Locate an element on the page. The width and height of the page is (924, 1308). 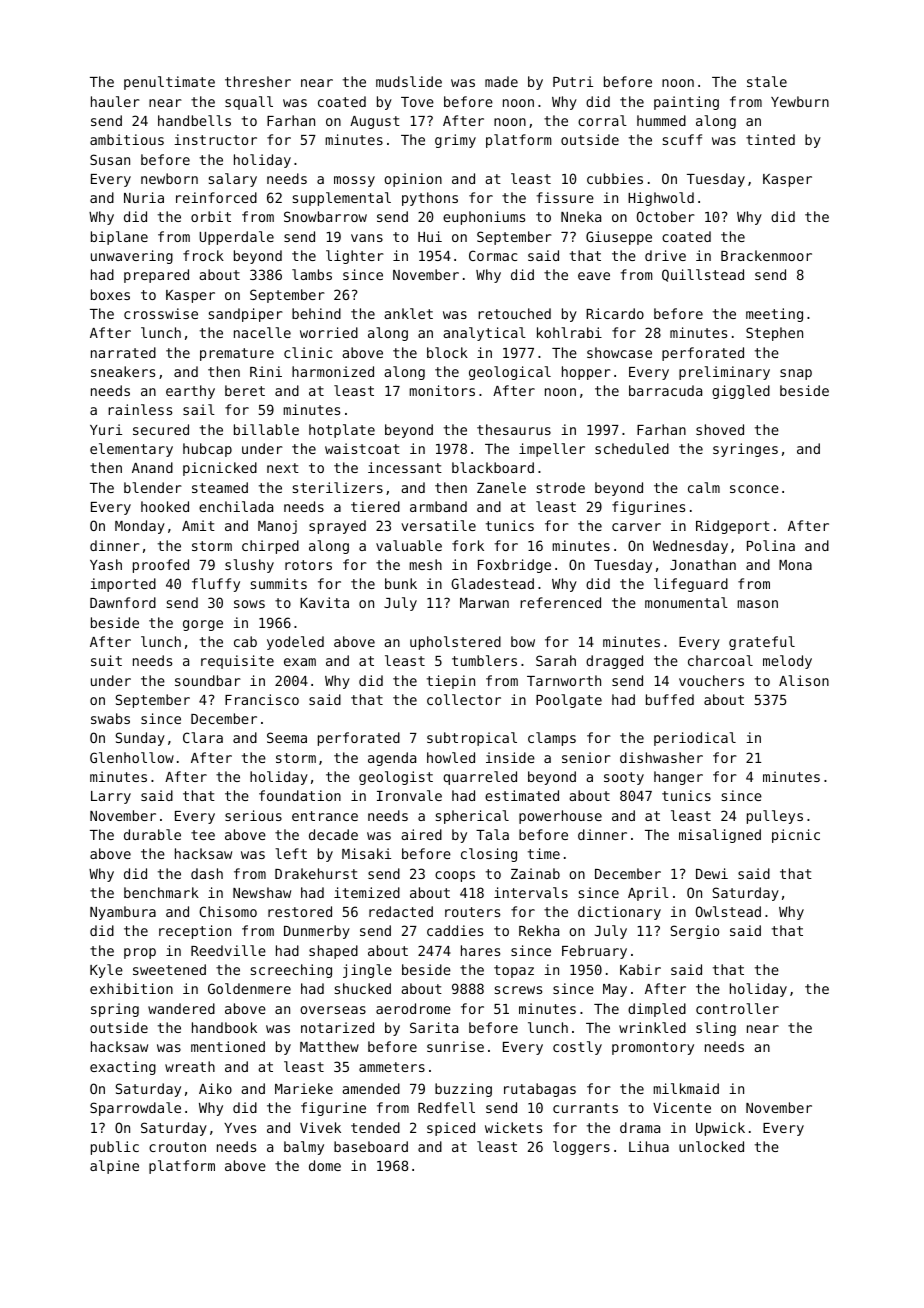
Putri is located at coordinates (573, 81).
